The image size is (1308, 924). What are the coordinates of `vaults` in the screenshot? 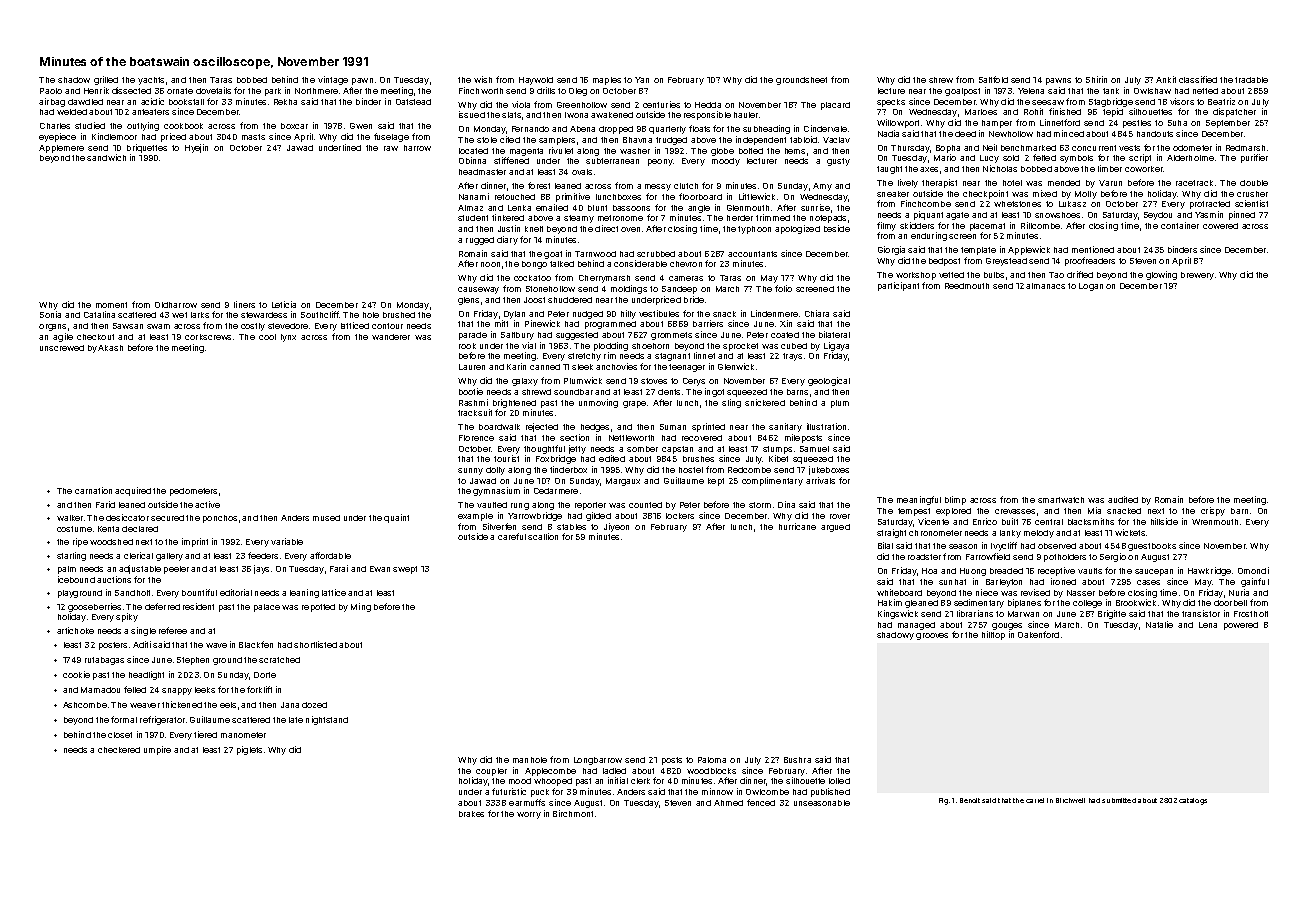 It's located at (1090, 571).
